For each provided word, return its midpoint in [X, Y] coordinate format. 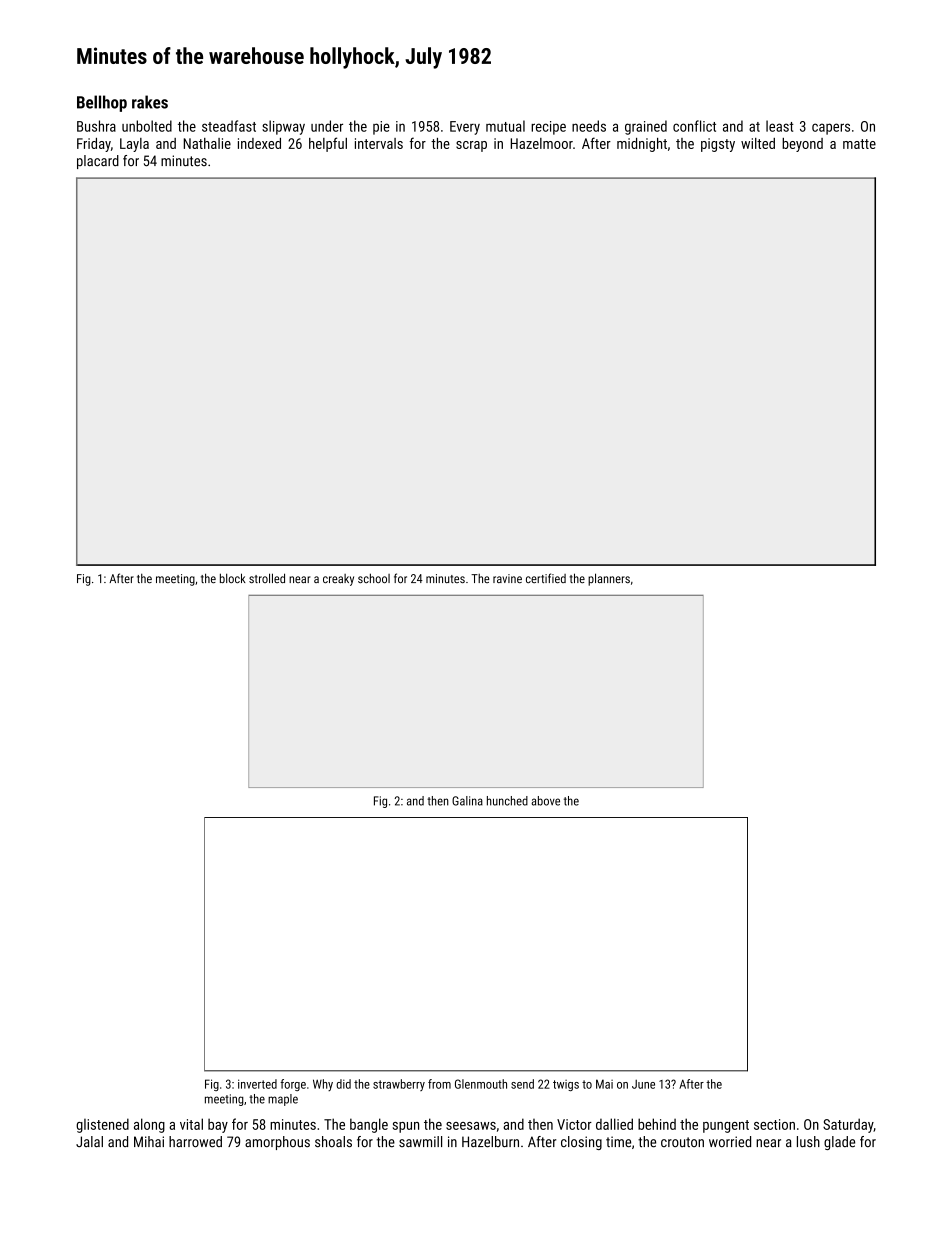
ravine [507, 578]
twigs [566, 1085]
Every [465, 128]
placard [98, 162]
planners [609, 579]
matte [859, 144]
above [545, 801]
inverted [257, 1084]
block [233, 578]
